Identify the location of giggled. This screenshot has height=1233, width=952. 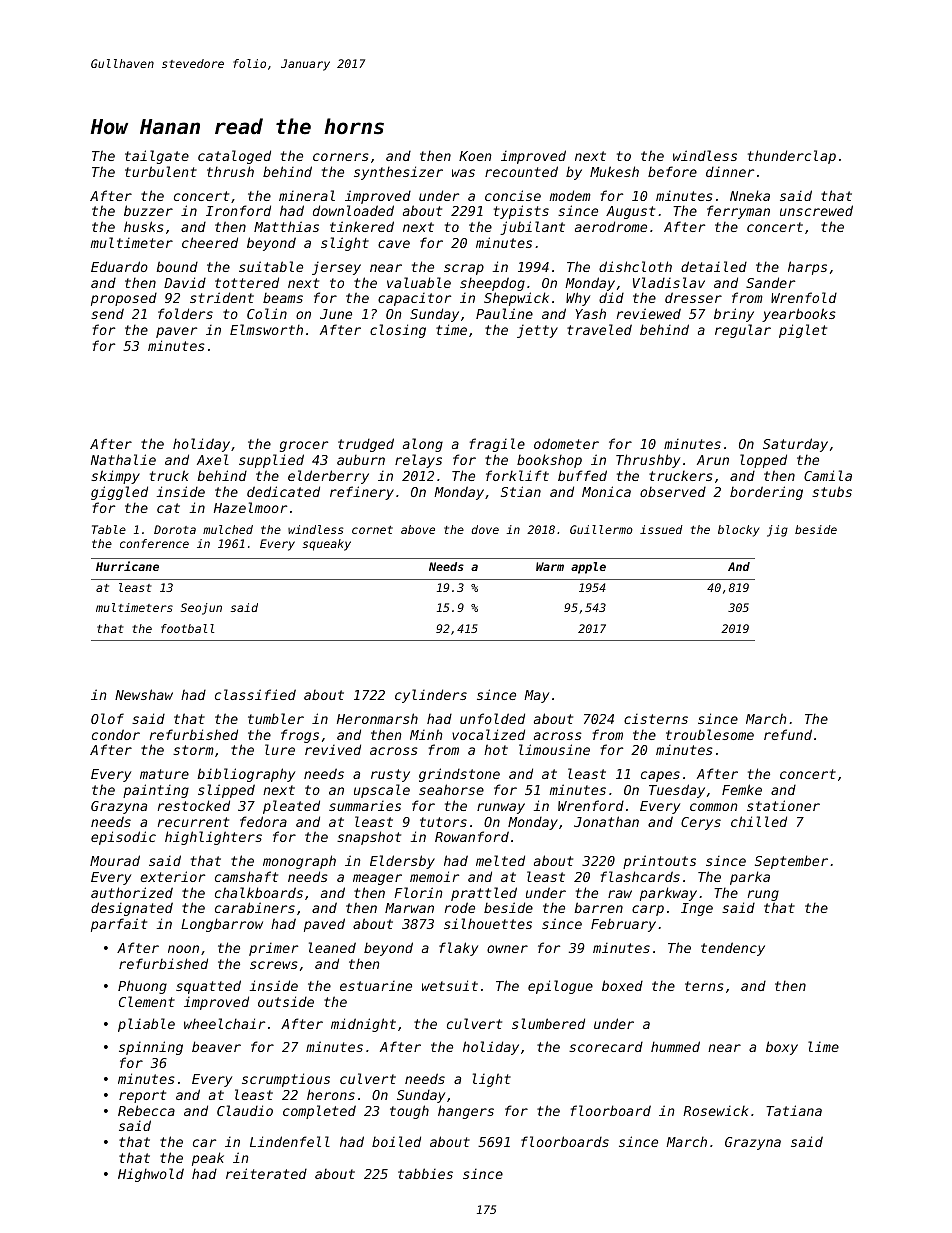
(119, 493).
